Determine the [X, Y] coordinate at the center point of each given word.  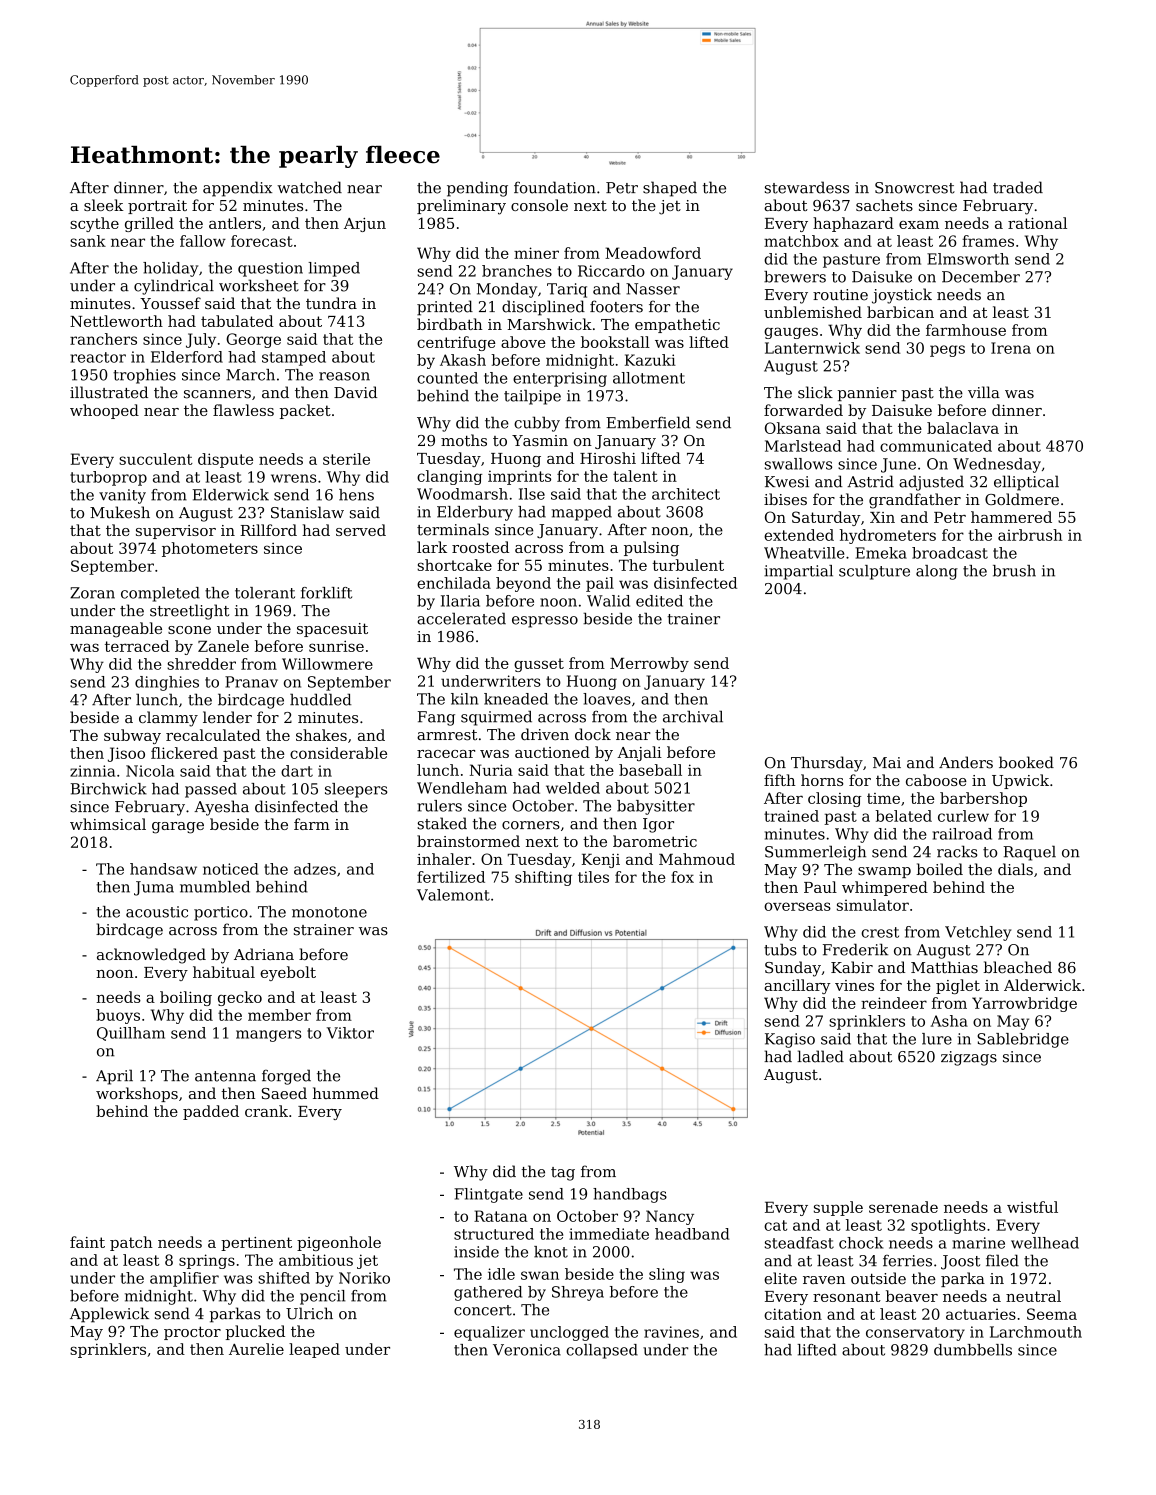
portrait [157, 207]
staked [442, 823]
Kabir [852, 967]
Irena [1011, 348]
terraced [137, 646]
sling [667, 1275]
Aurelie [256, 1349]
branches [517, 271]
